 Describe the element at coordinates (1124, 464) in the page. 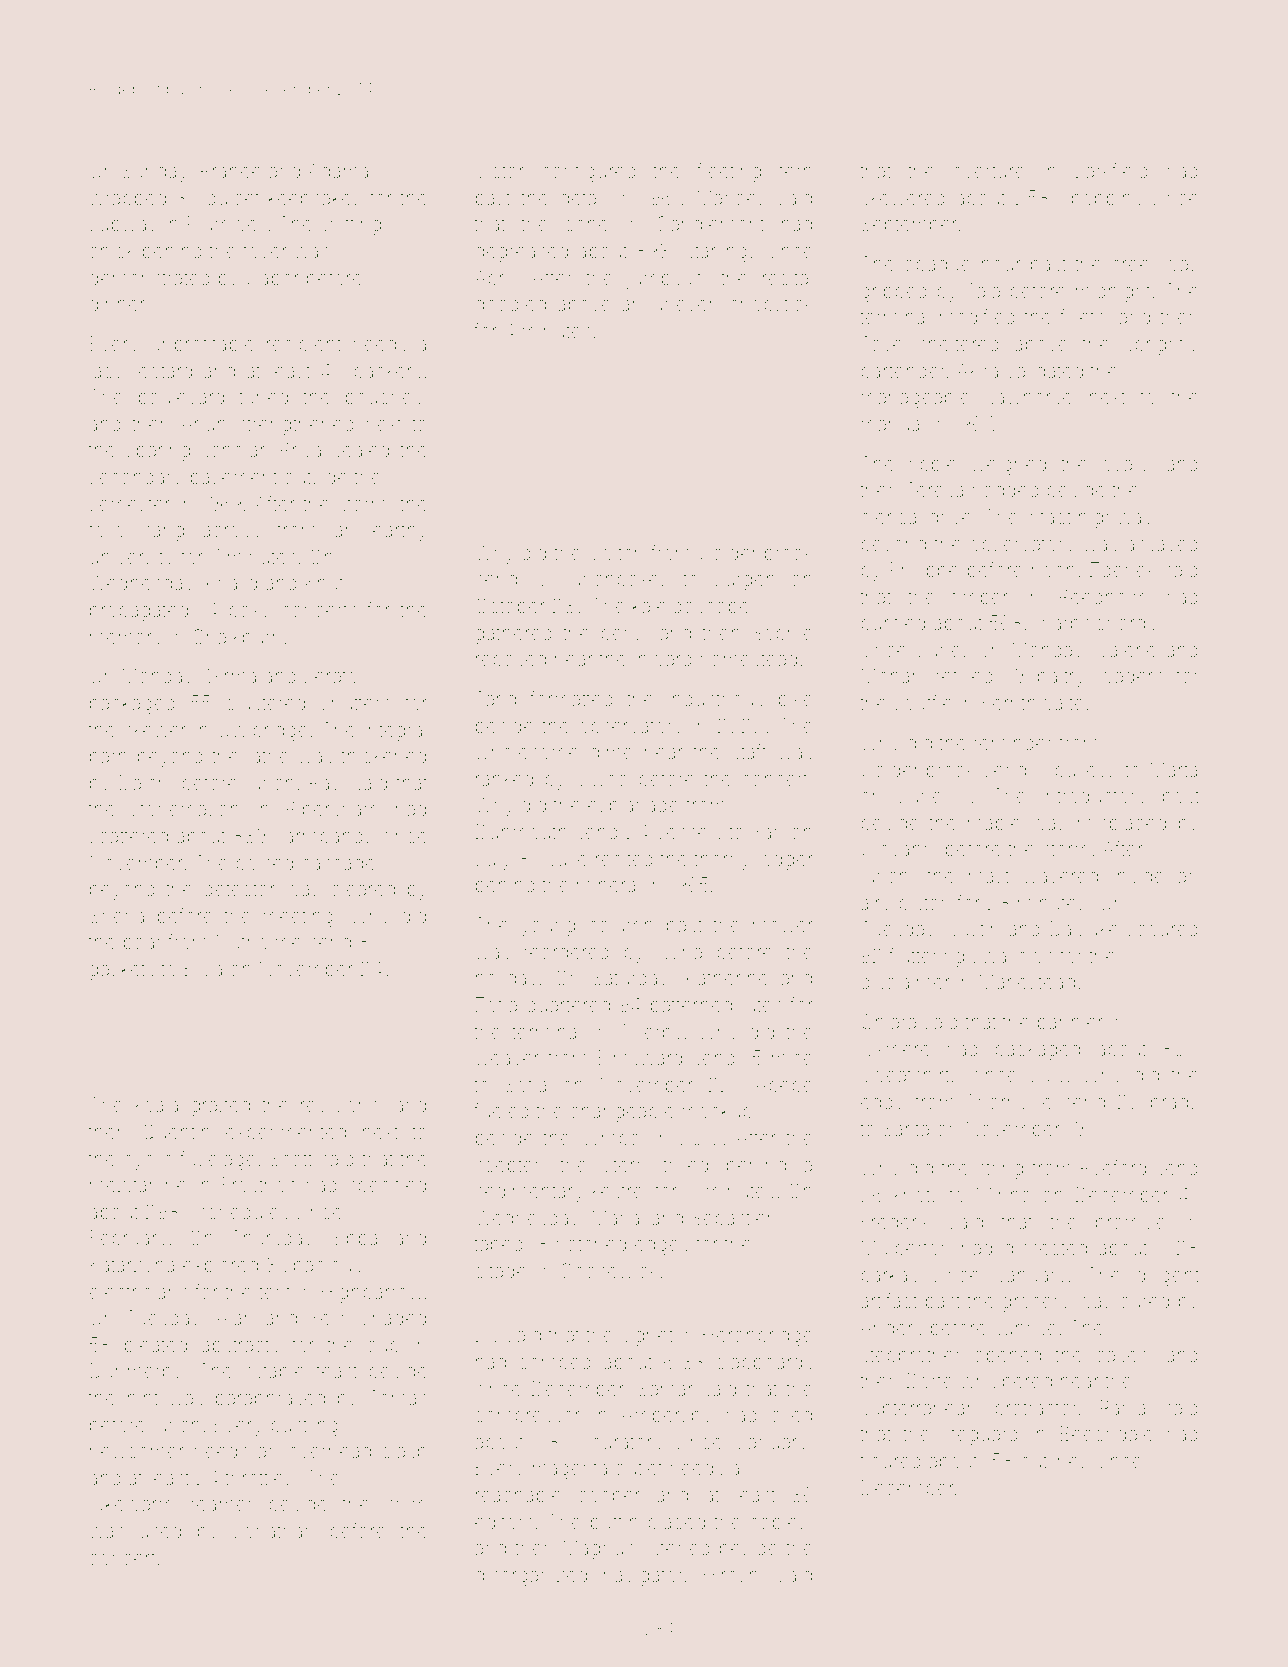

I see `ovals` at that location.
